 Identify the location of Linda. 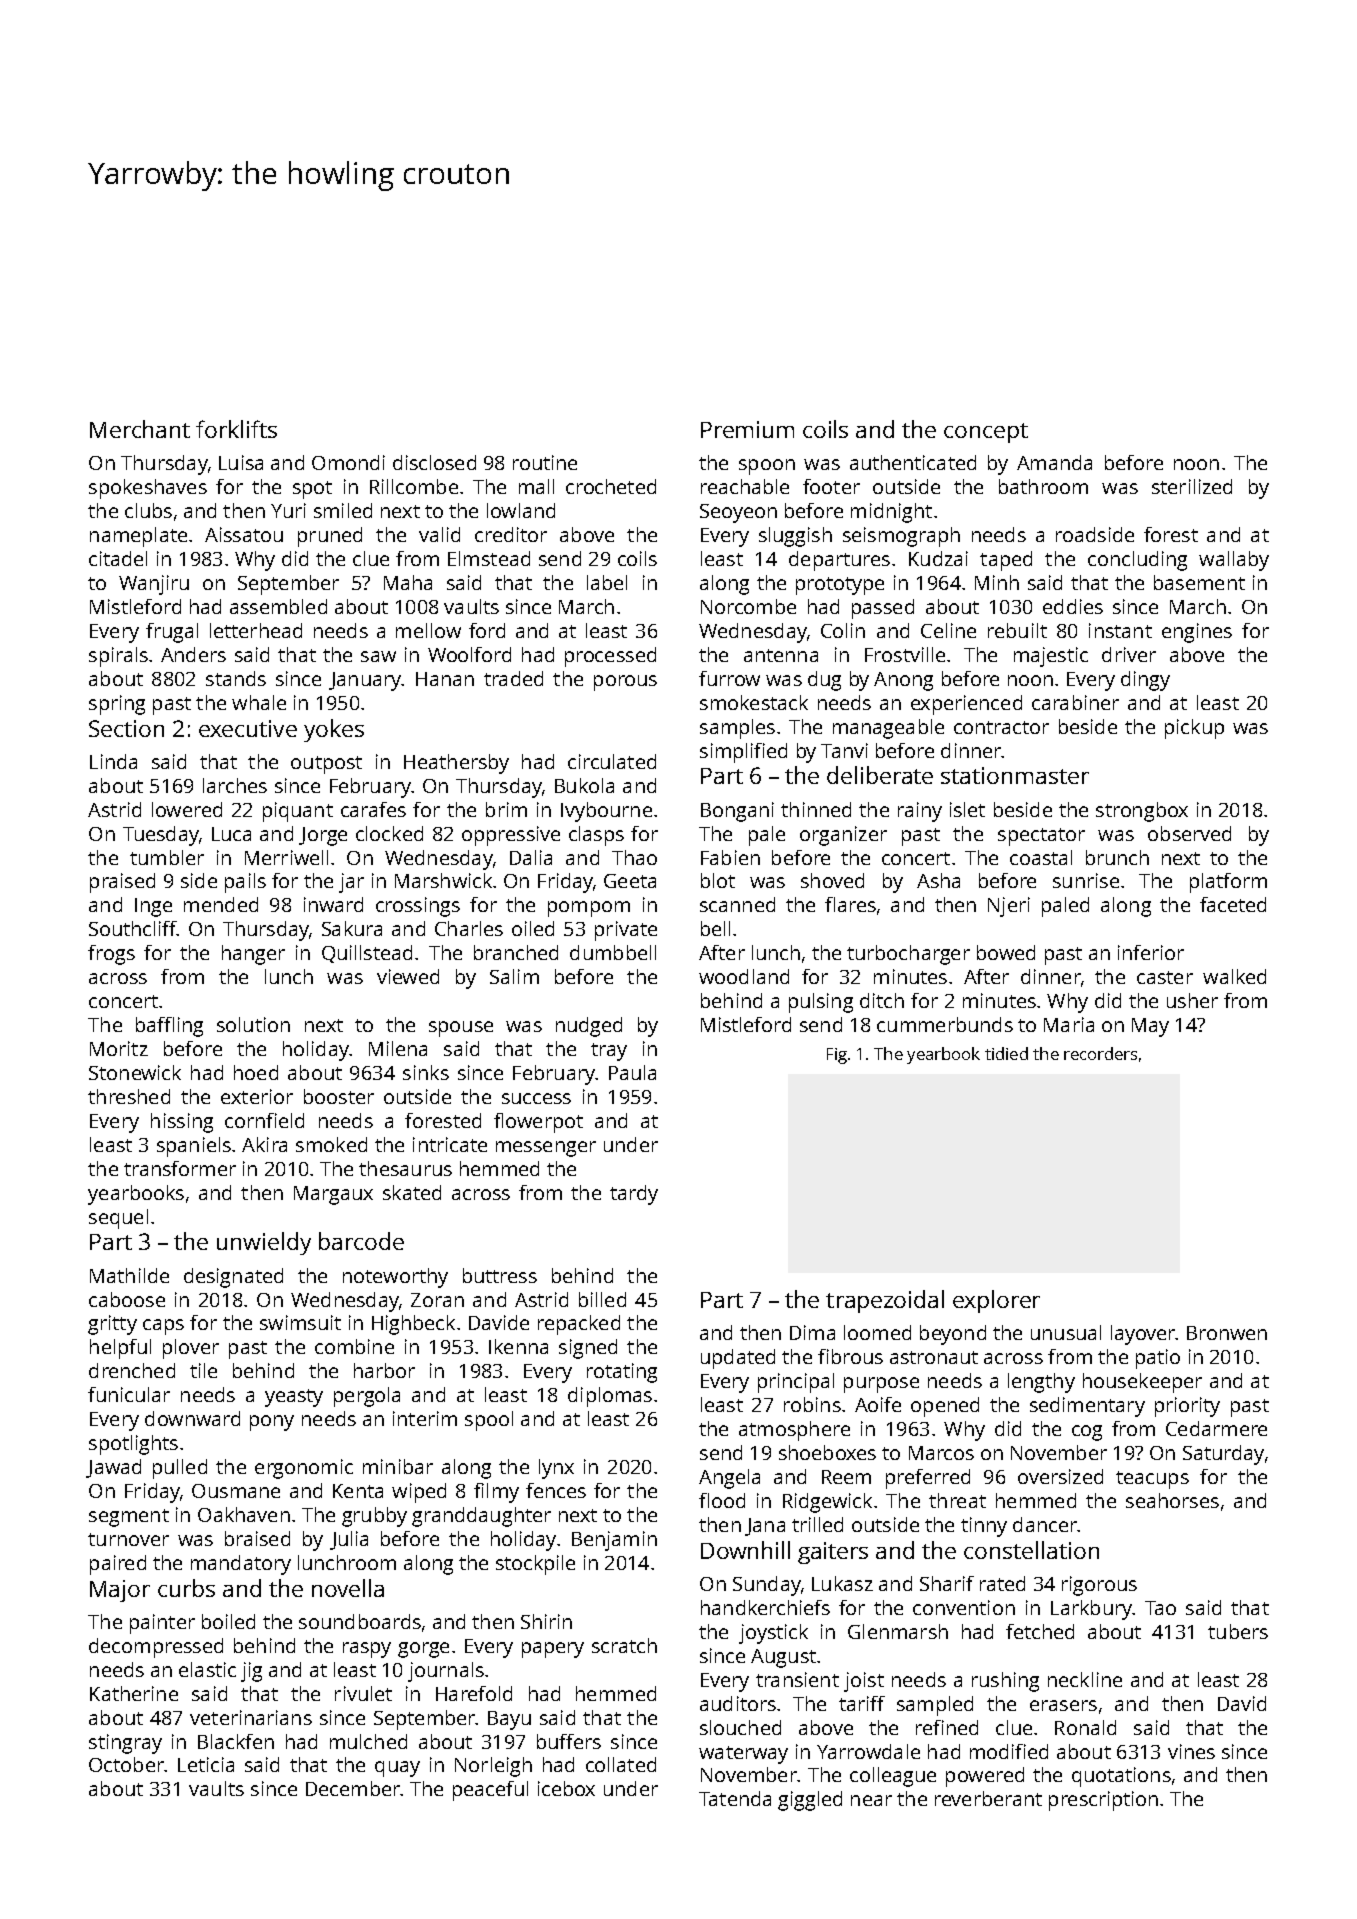
(113, 761).
